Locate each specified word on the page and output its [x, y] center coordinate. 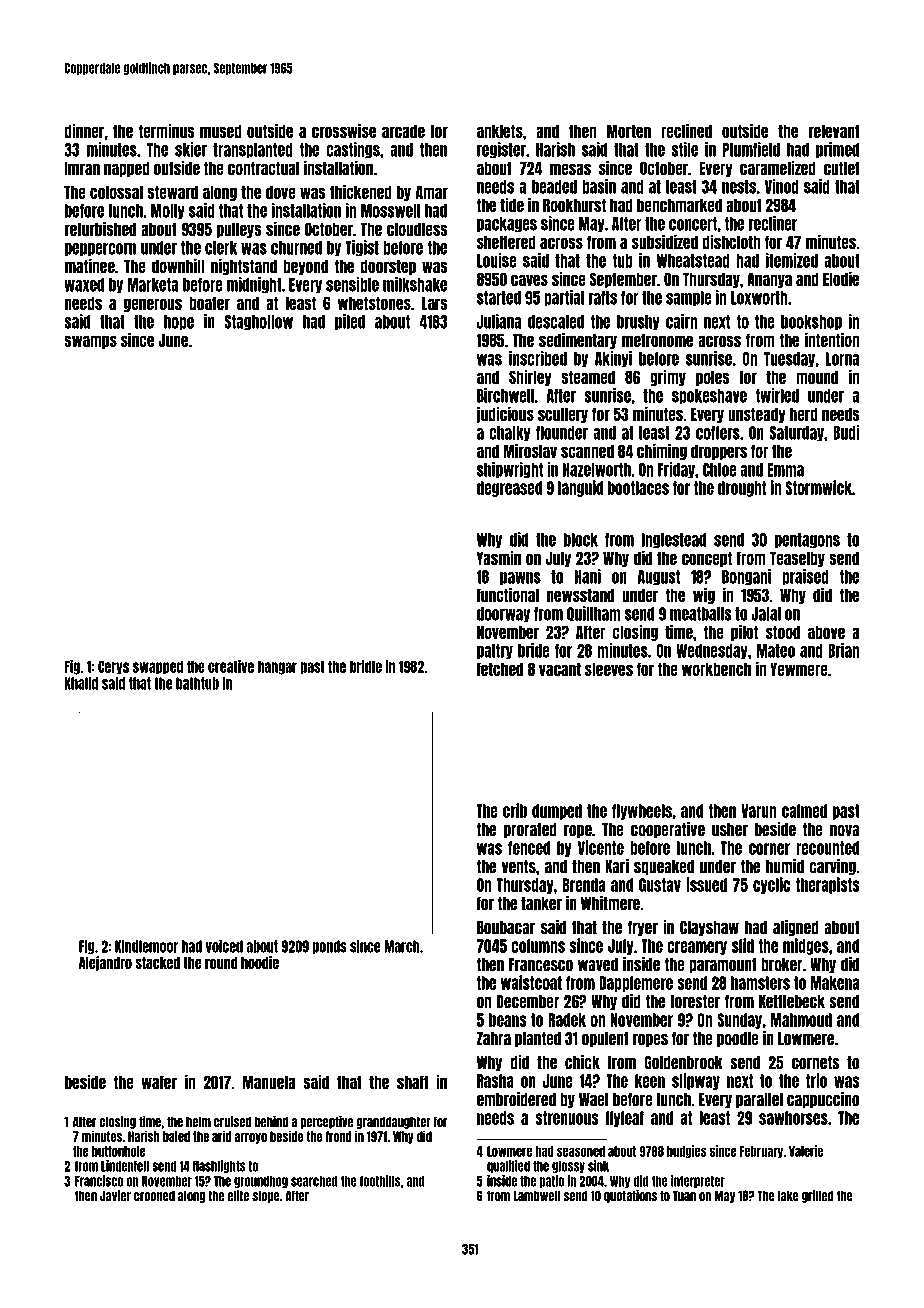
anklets [500, 131]
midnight [254, 285]
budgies [687, 1152]
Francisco [99, 1181]
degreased [509, 489]
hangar [277, 667]
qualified [508, 1166]
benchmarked [679, 205]
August [659, 578]
